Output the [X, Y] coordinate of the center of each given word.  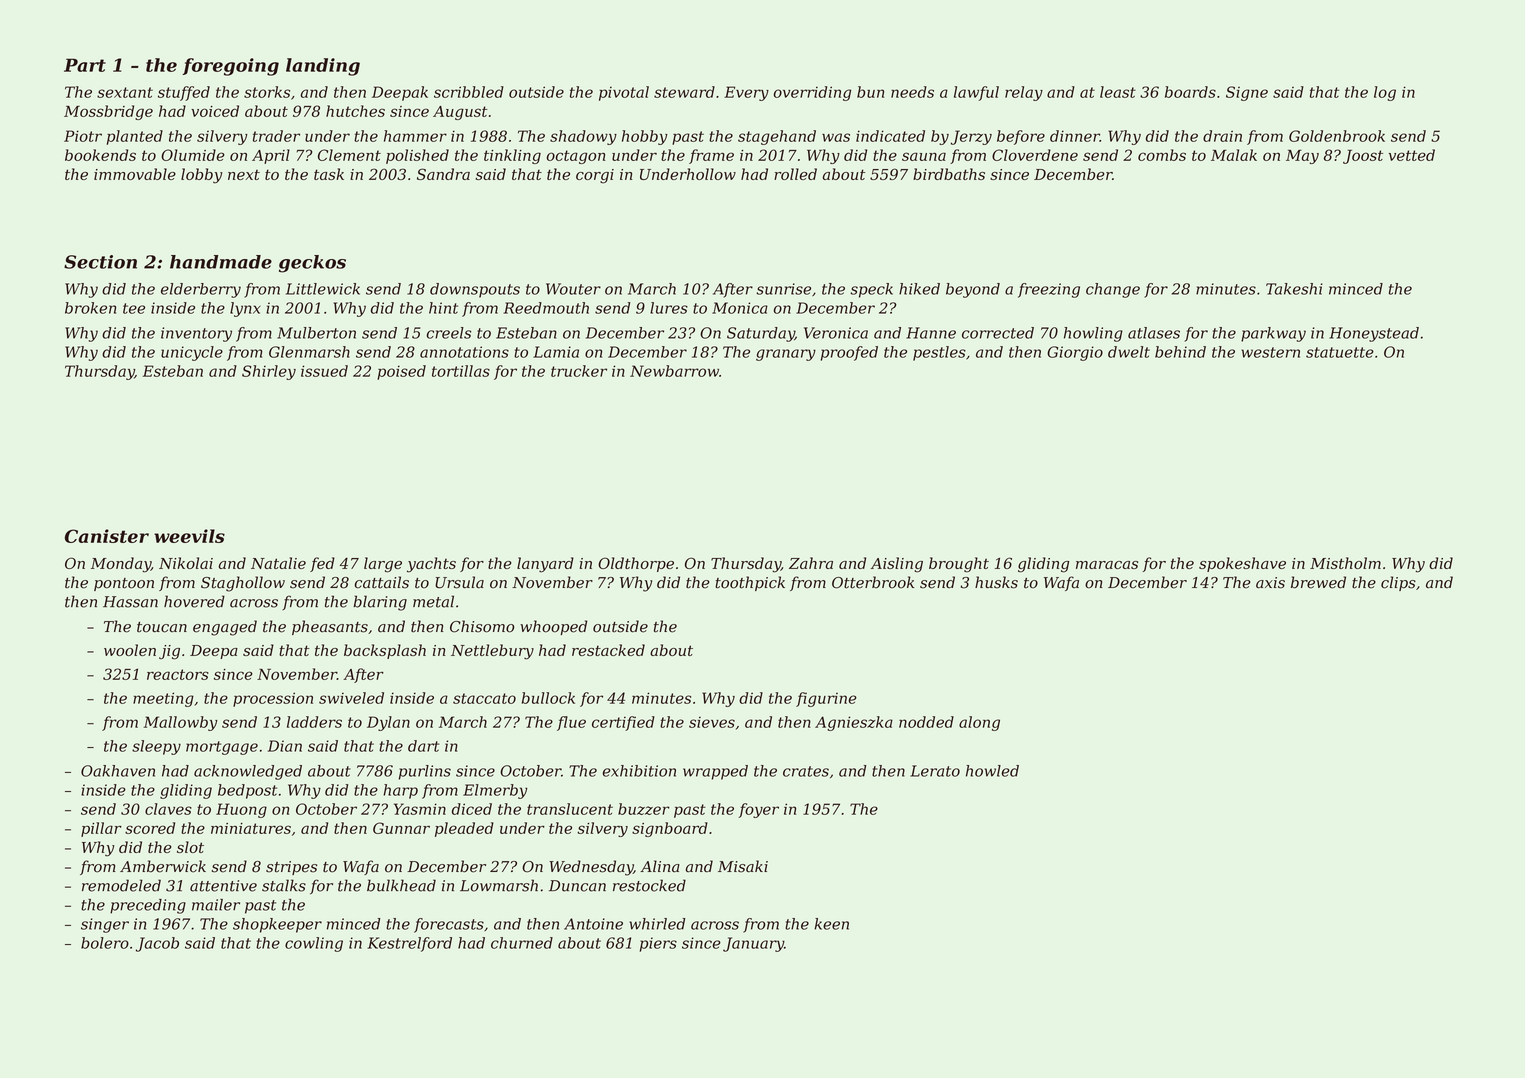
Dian [285, 746]
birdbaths [949, 174]
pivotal [624, 93]
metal [433, 601]
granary [786, 355]
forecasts [449, 925]
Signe [1247, 93]
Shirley [269, 372]
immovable [135, 174]
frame [711, 156]
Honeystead [1374, 334]
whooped [553, 627]
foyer [759, 810]
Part [85, 65]
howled [992, 771]
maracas [1107, 565]
